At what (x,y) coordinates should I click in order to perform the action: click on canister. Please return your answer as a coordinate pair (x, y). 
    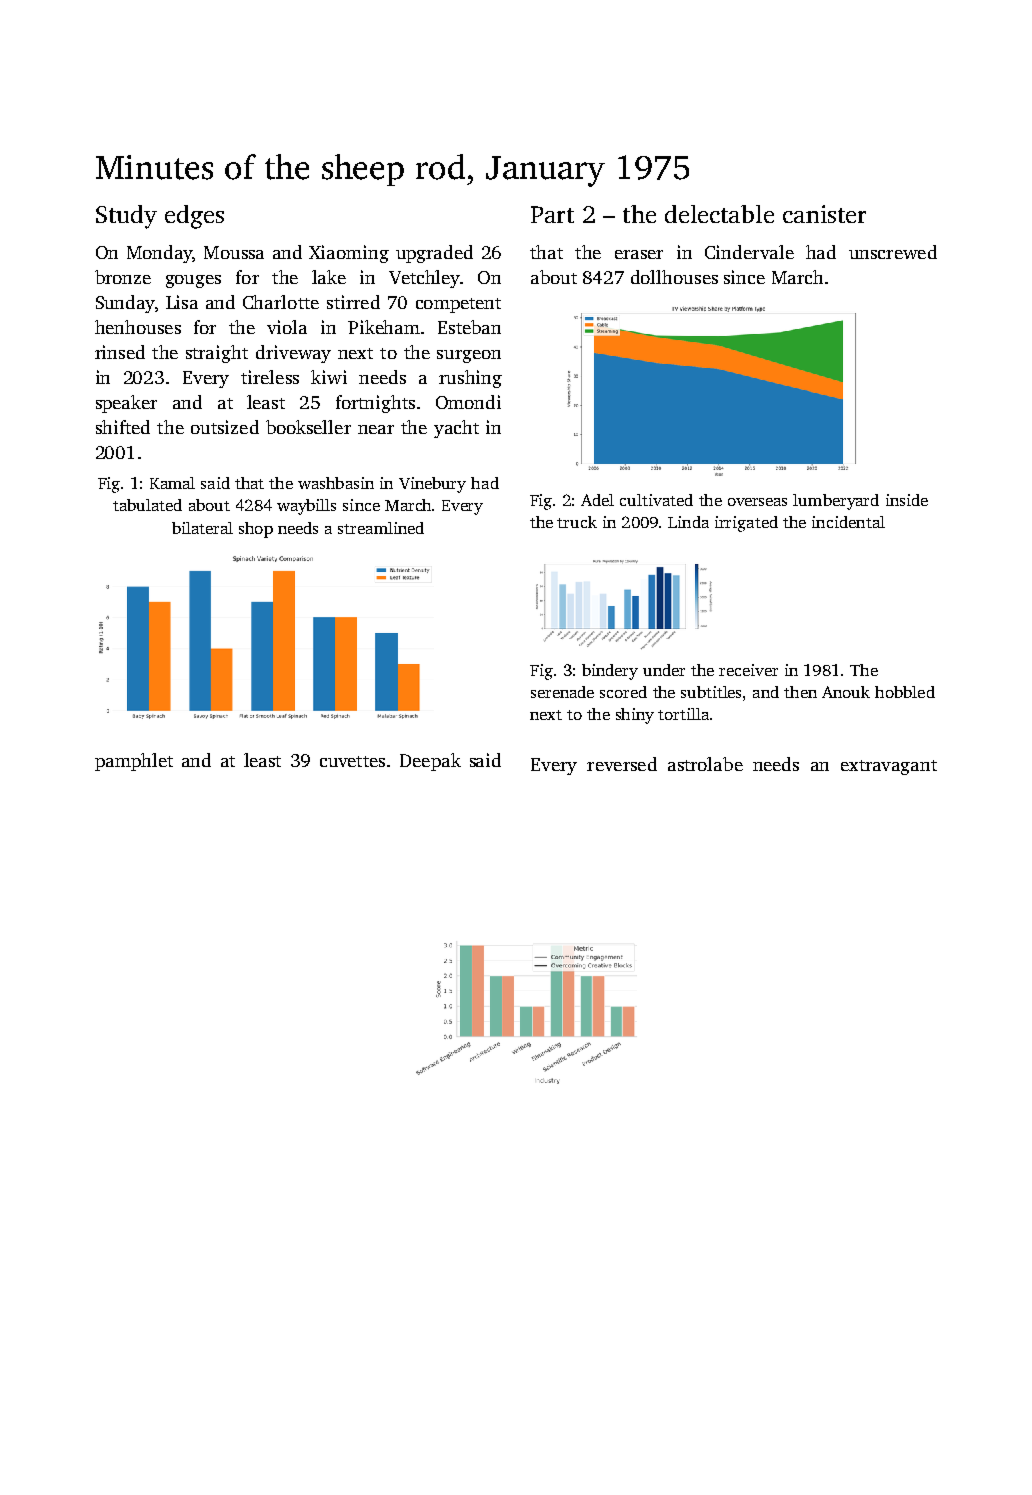
    Looking at the image, I should click on (824, 214).
